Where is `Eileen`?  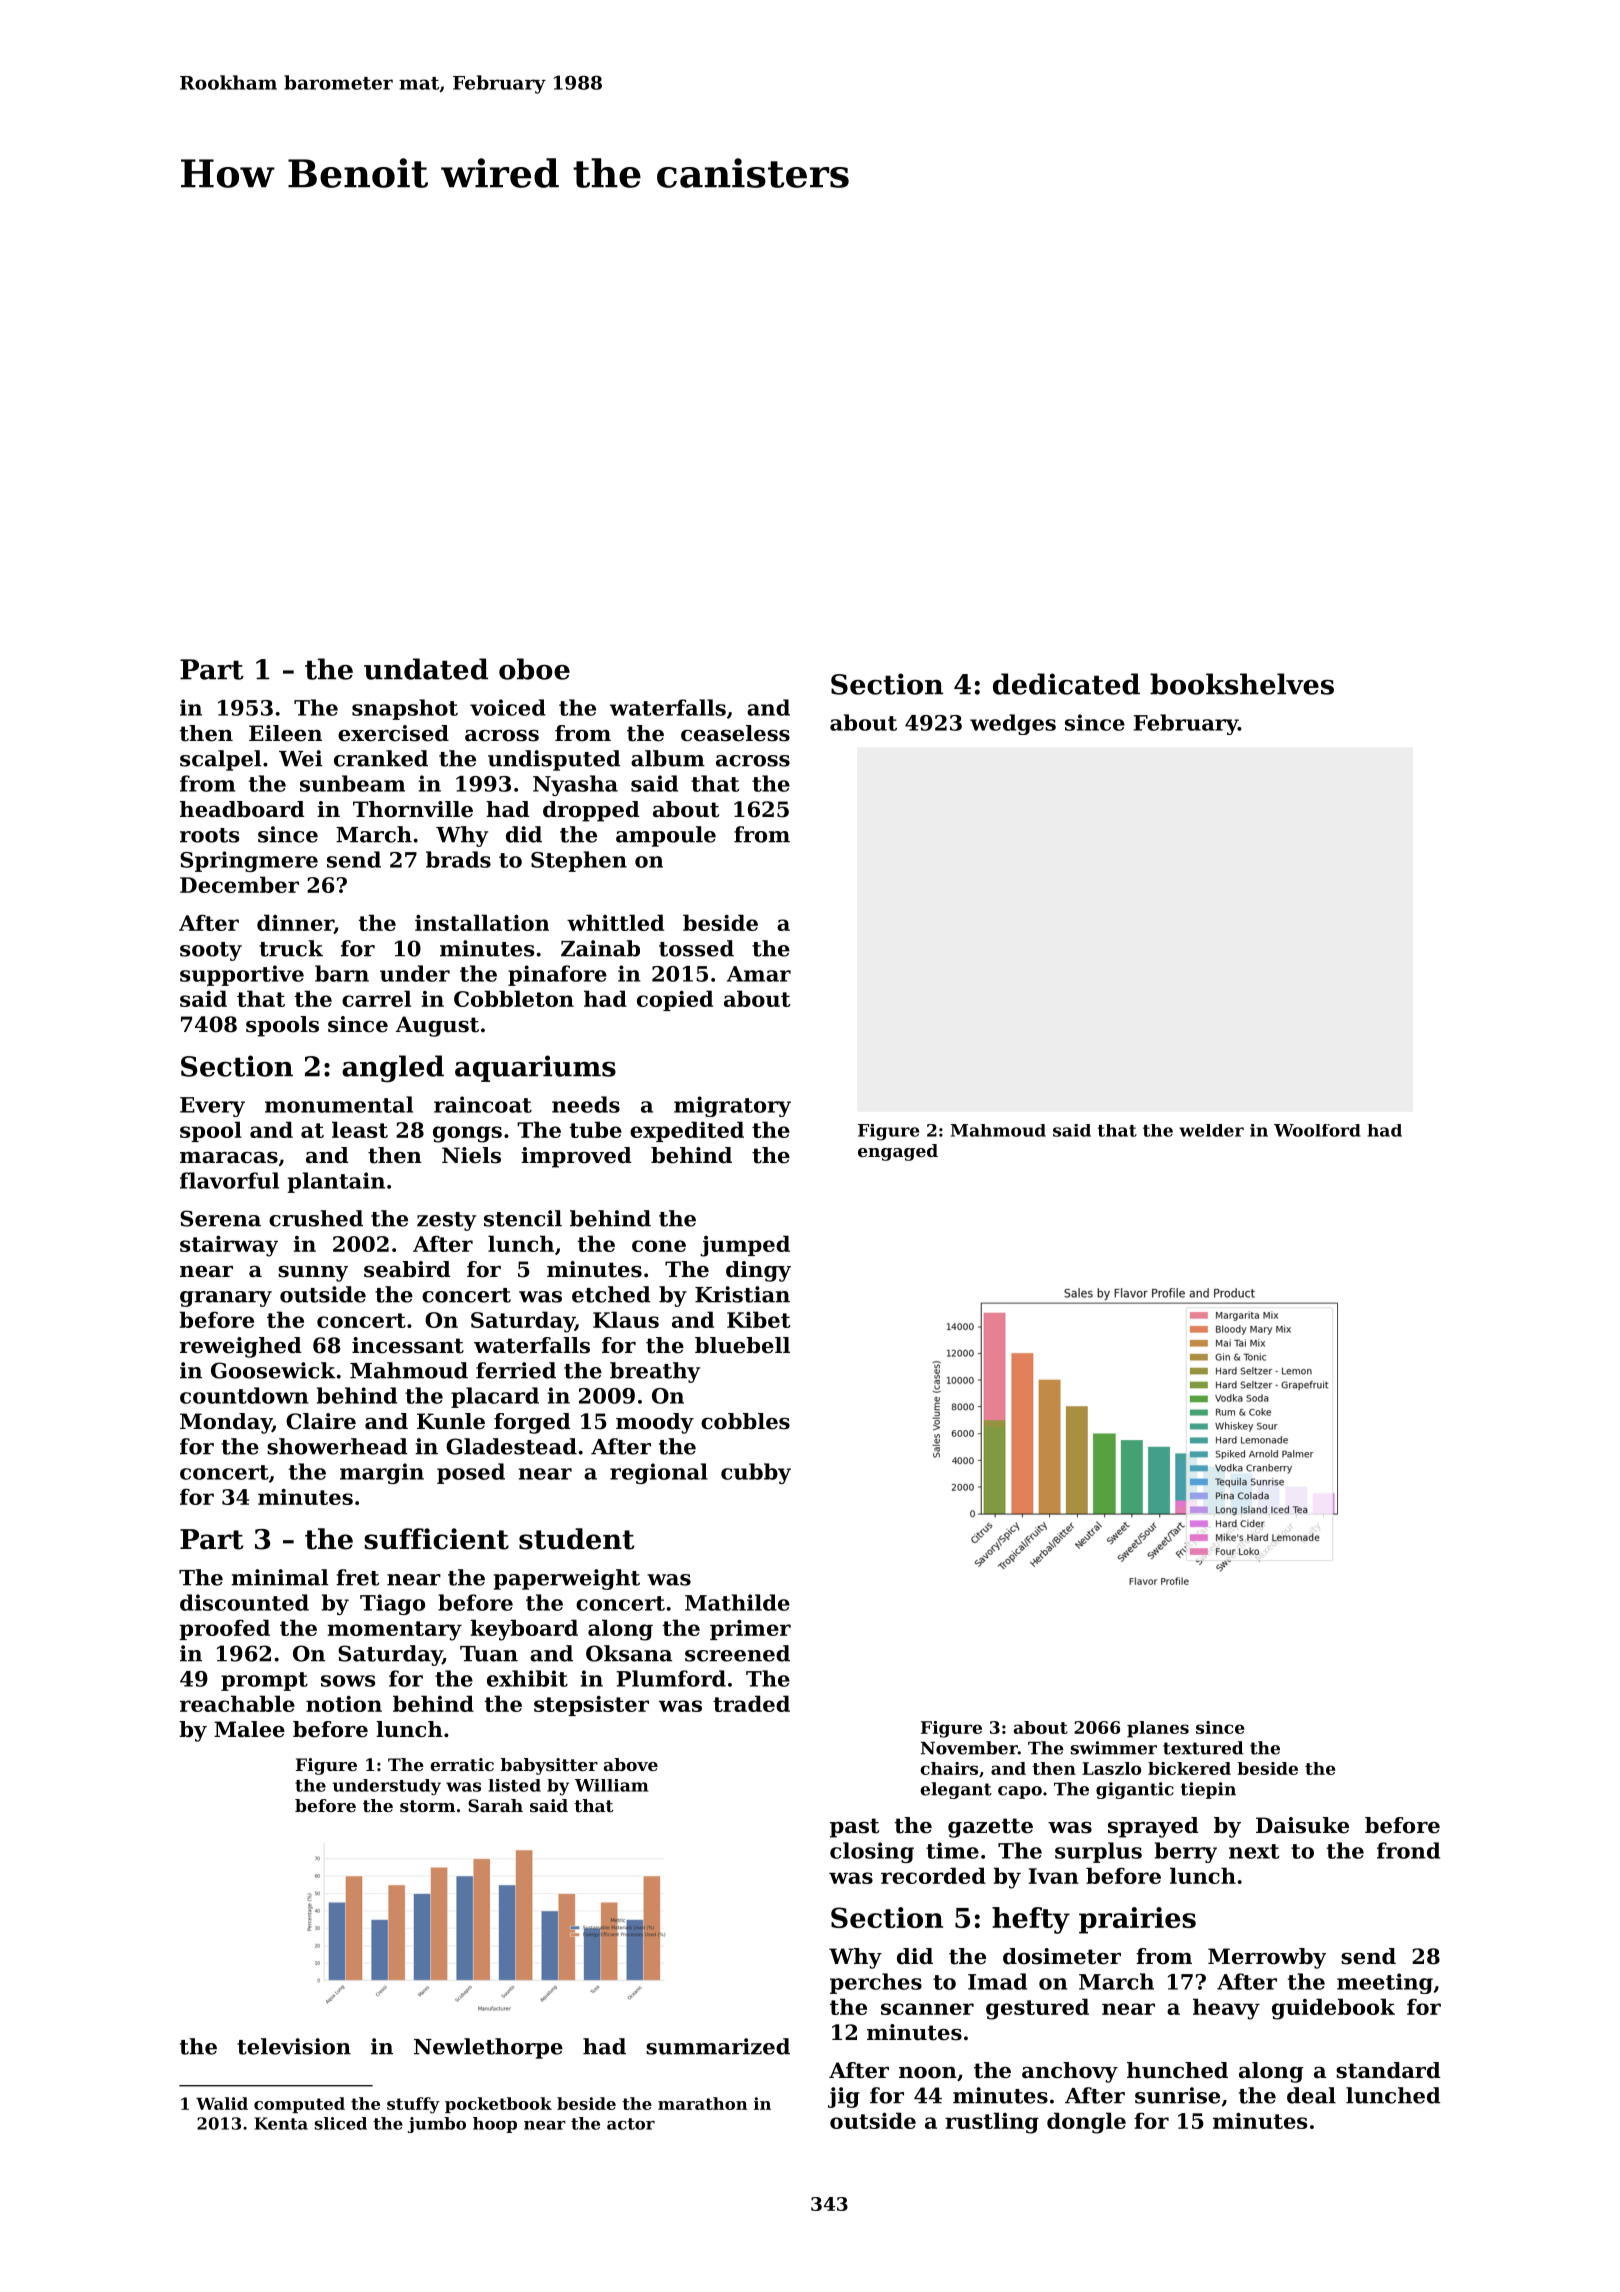
Eileen is located at coordinates (285, 733).
